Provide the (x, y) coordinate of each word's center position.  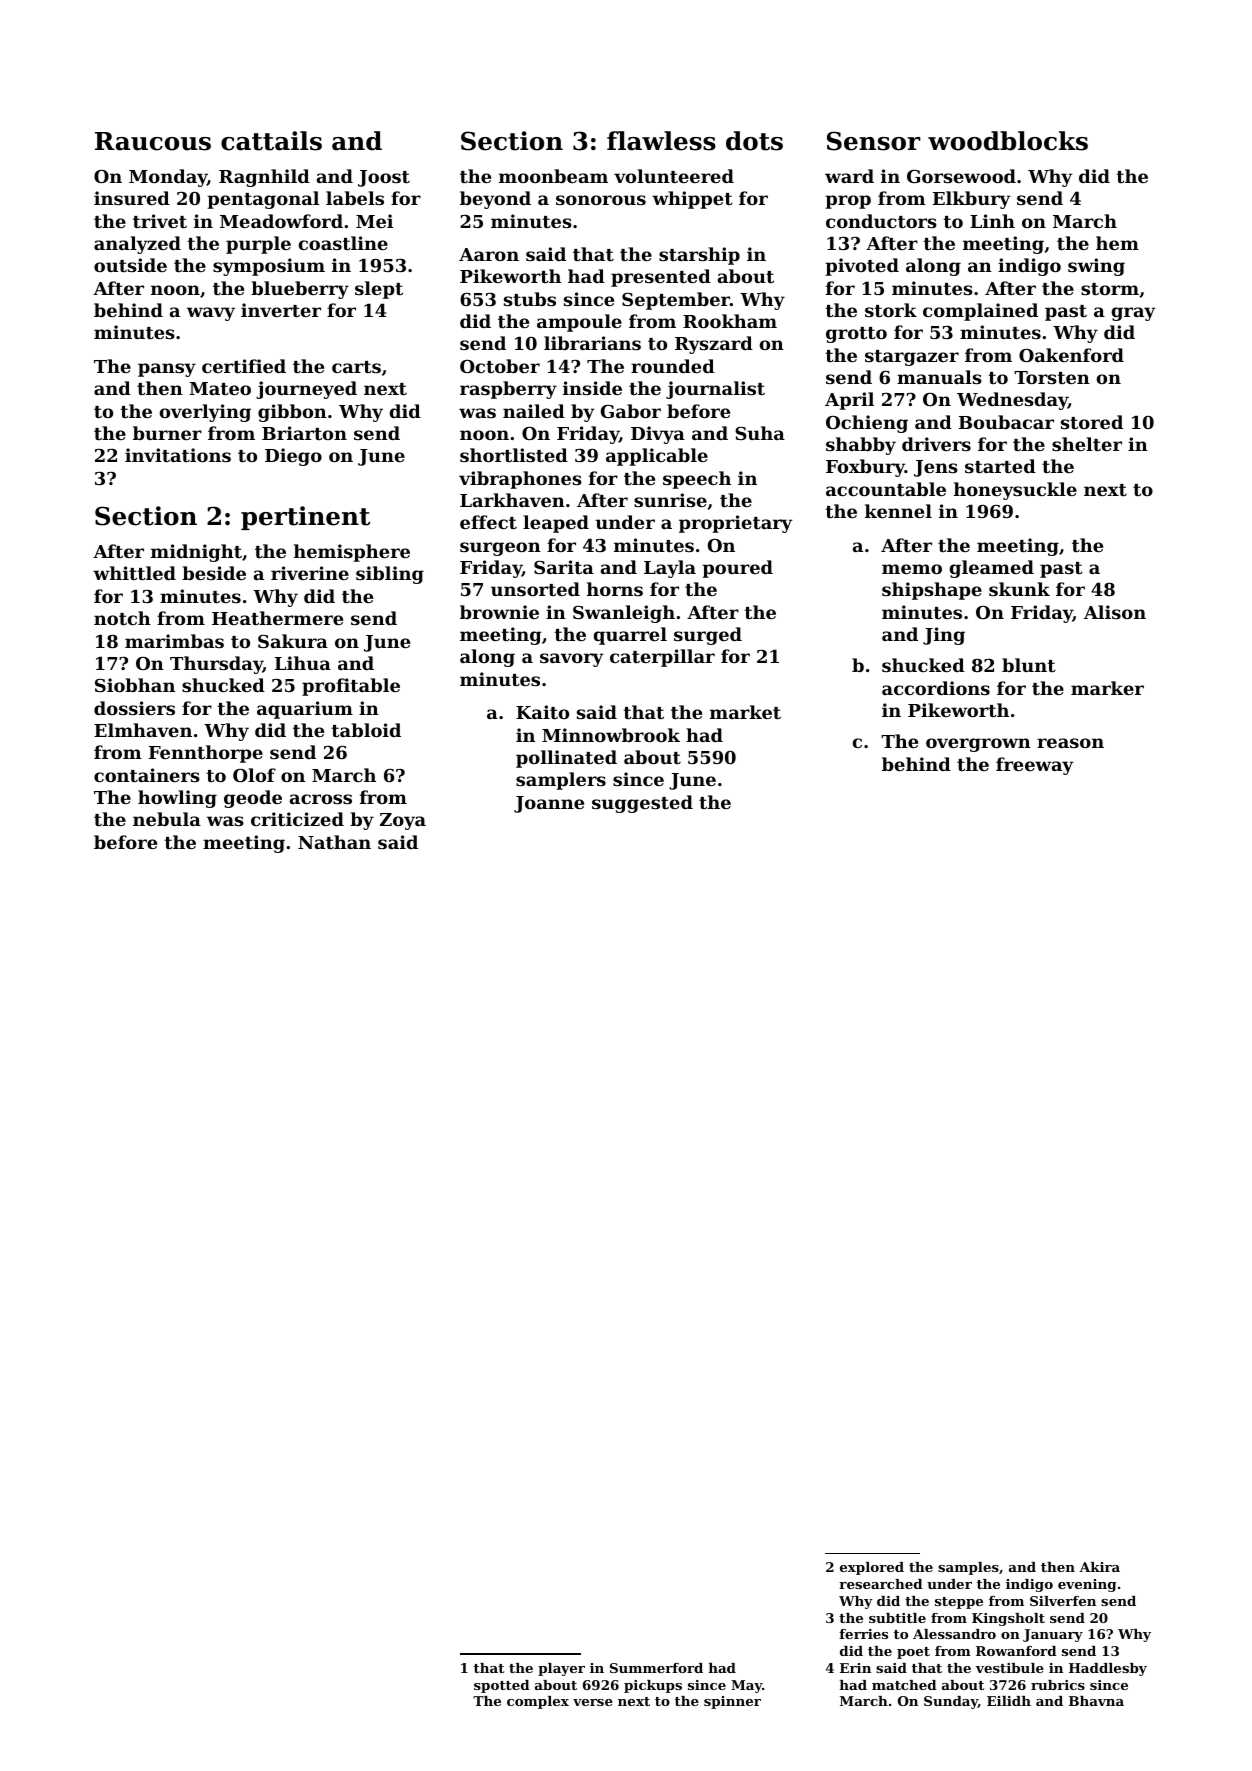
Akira (1099, 1567)
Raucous (153, 141)
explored (872, 1568)
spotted (501, 1686)
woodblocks (1008, 141)
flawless (661, 141)
